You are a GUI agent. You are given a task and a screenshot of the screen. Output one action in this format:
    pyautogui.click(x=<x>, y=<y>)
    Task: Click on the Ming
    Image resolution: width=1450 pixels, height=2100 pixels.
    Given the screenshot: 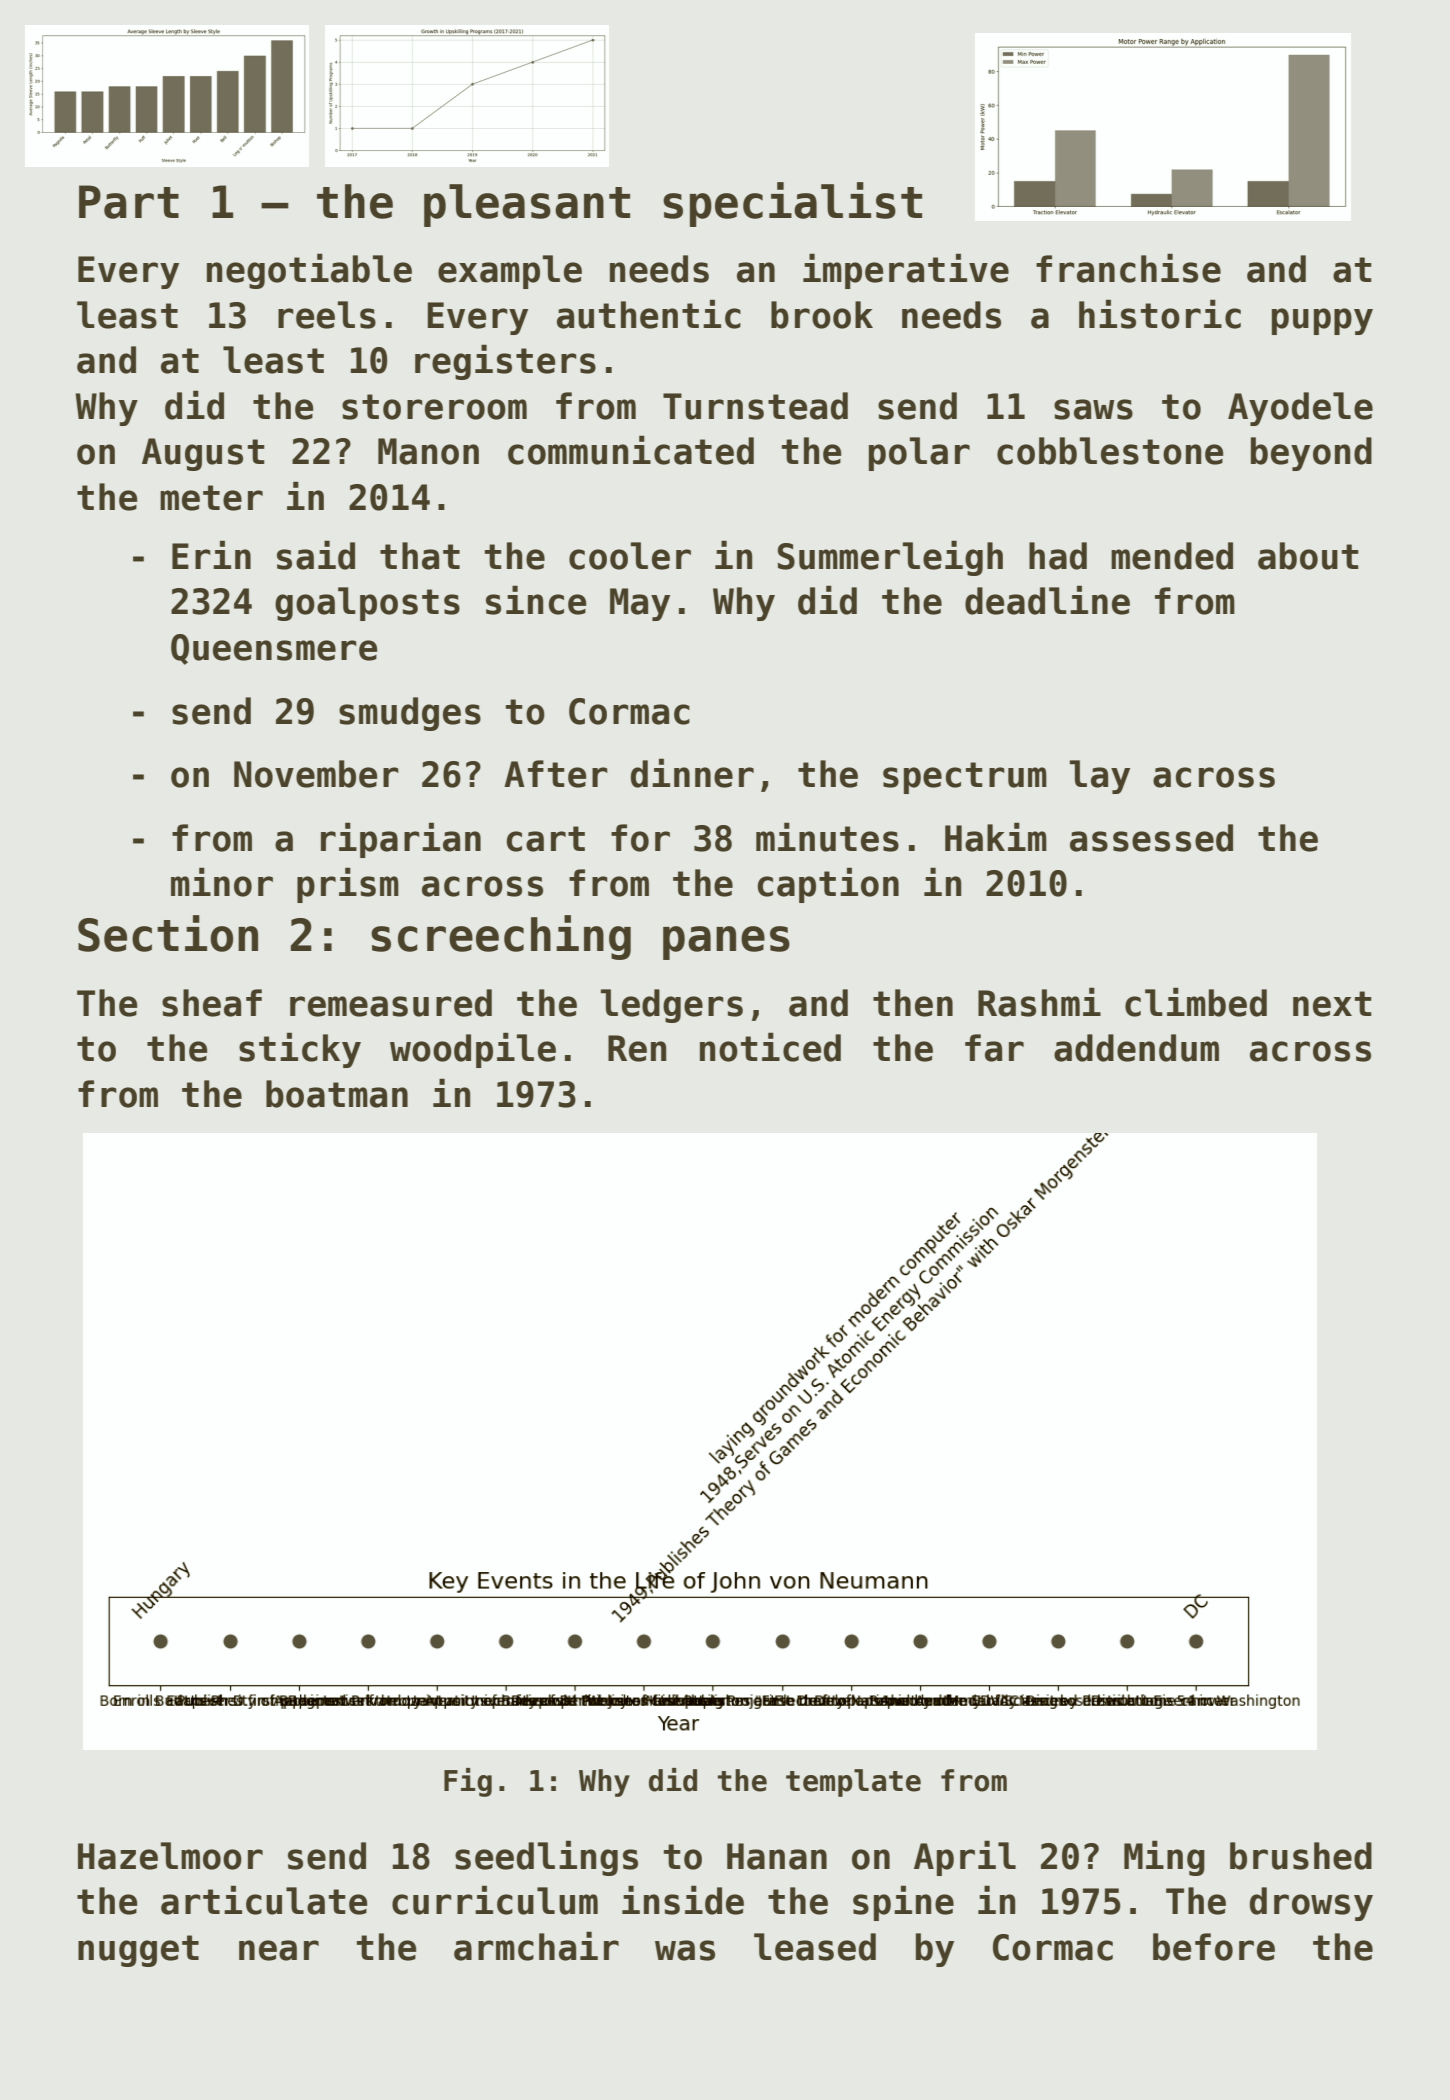 What is the action you would take?
    pyautogui.click(x=1164, y=1858)
